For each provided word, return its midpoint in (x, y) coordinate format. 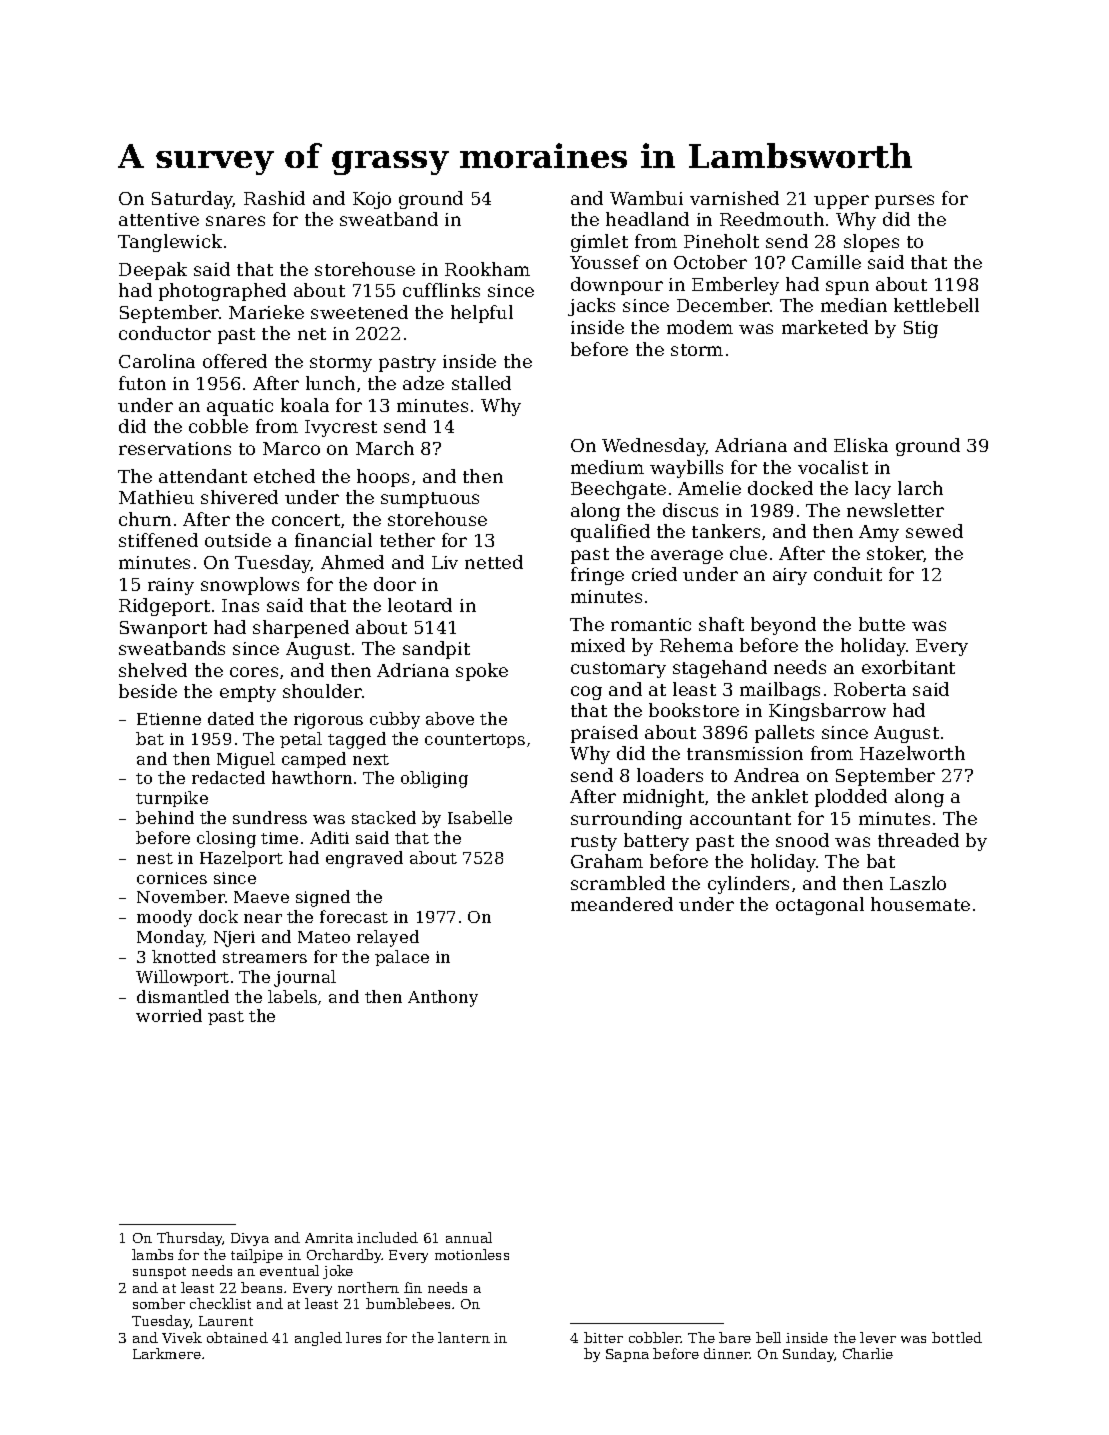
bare (735, 1337)
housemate (920, 904)
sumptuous (430, 500)
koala (305, 405)
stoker (895, 554)
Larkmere (167, 1353)
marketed (825, 327)
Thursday (190, 1239)
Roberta (870, 689)
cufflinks (441, 290)
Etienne (169, 719)
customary (618, 670)
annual (469, 1237)
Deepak (153, 271)
